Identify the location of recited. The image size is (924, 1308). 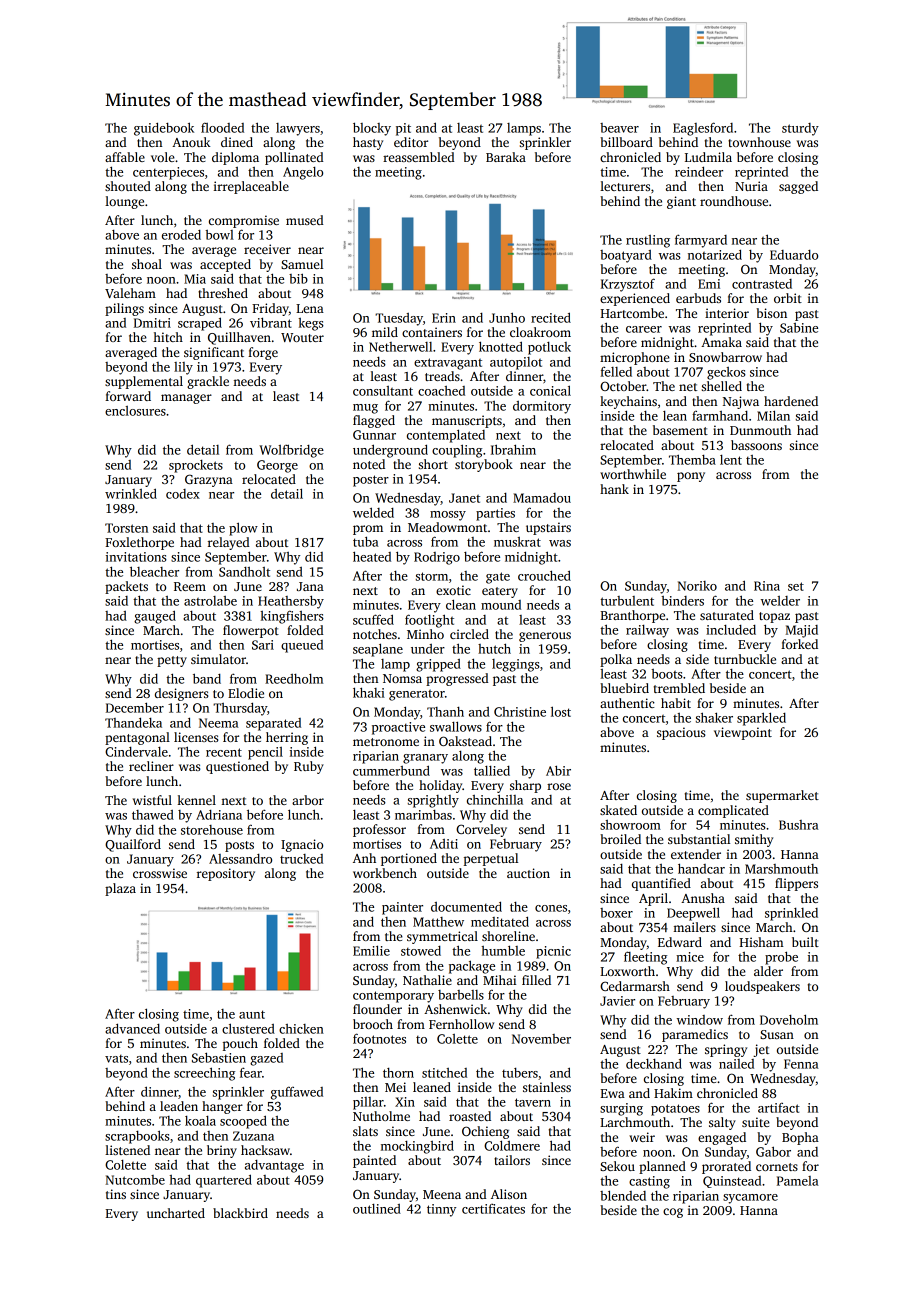
(551, 317).
